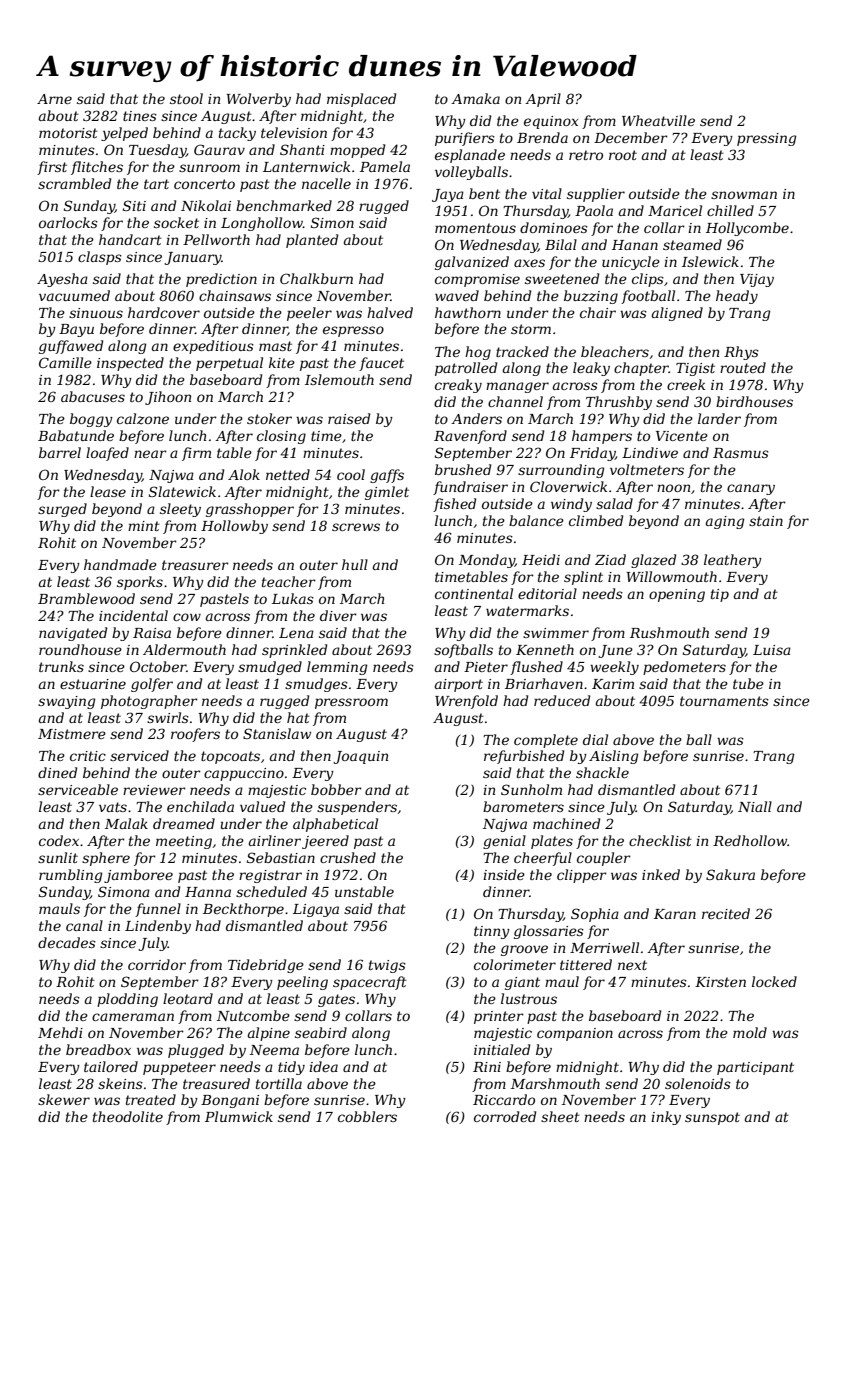 Image resolution: width=849 pixels, height=1400 pixels. I want to click on hardcover, so click(164, 312).
